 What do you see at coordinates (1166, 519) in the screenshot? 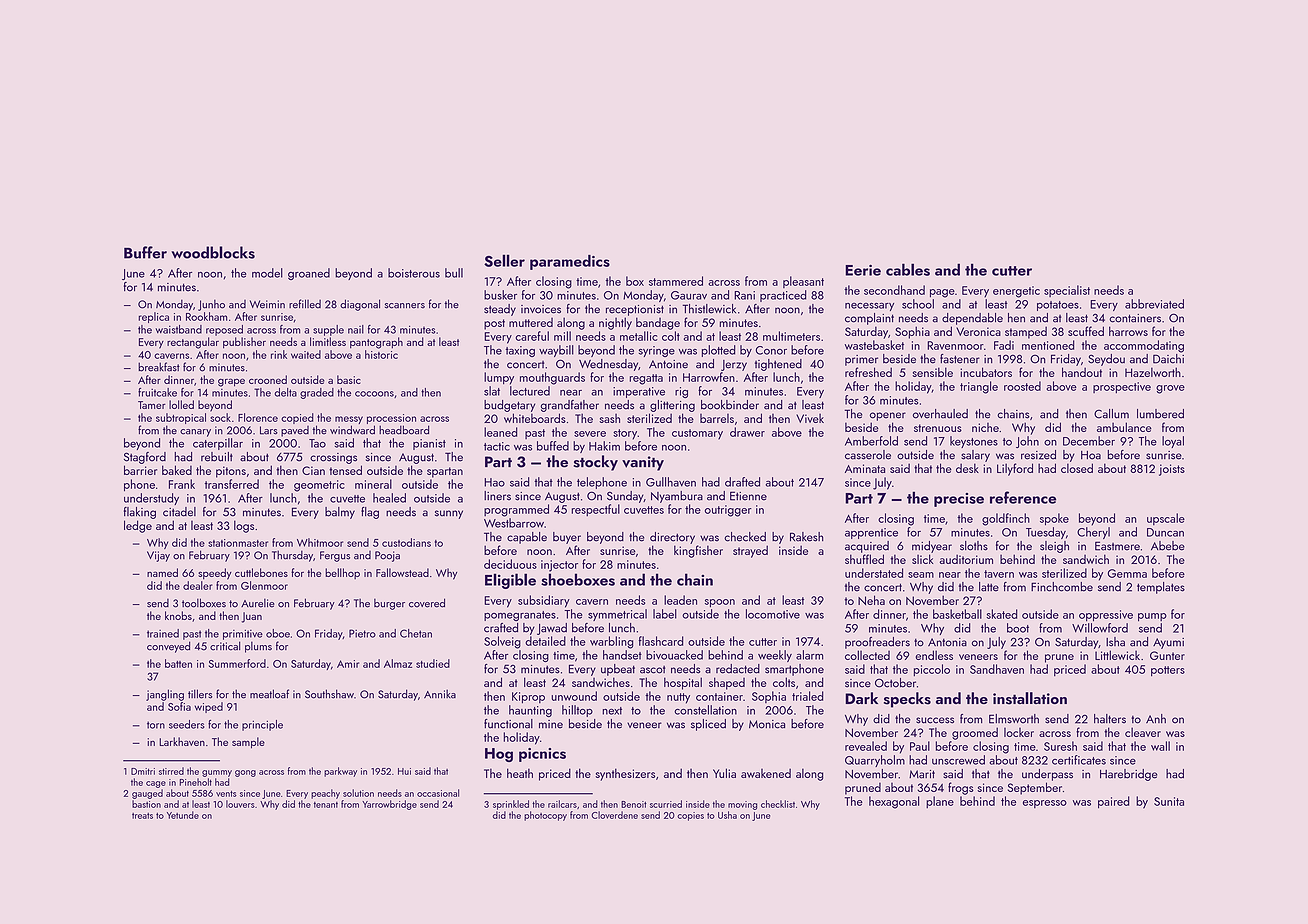
I see `upscale` at bounding box center [1166, 519].
